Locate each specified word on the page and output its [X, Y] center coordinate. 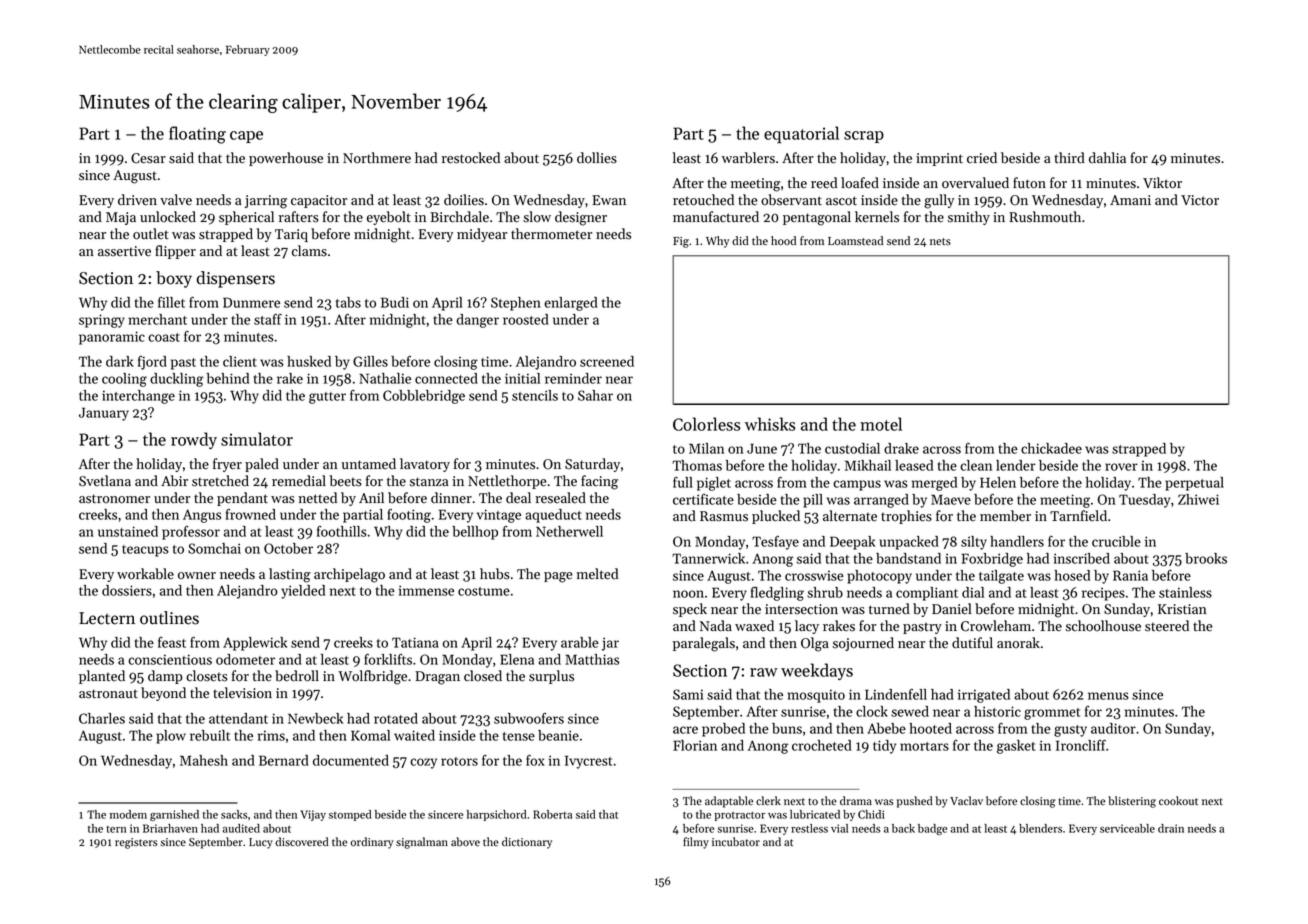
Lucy [261, 843]
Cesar [148, 158]
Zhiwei [1198, 499]
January [104, 414]
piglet [714, 484]
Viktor [1162, 183]
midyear [482, 235]
